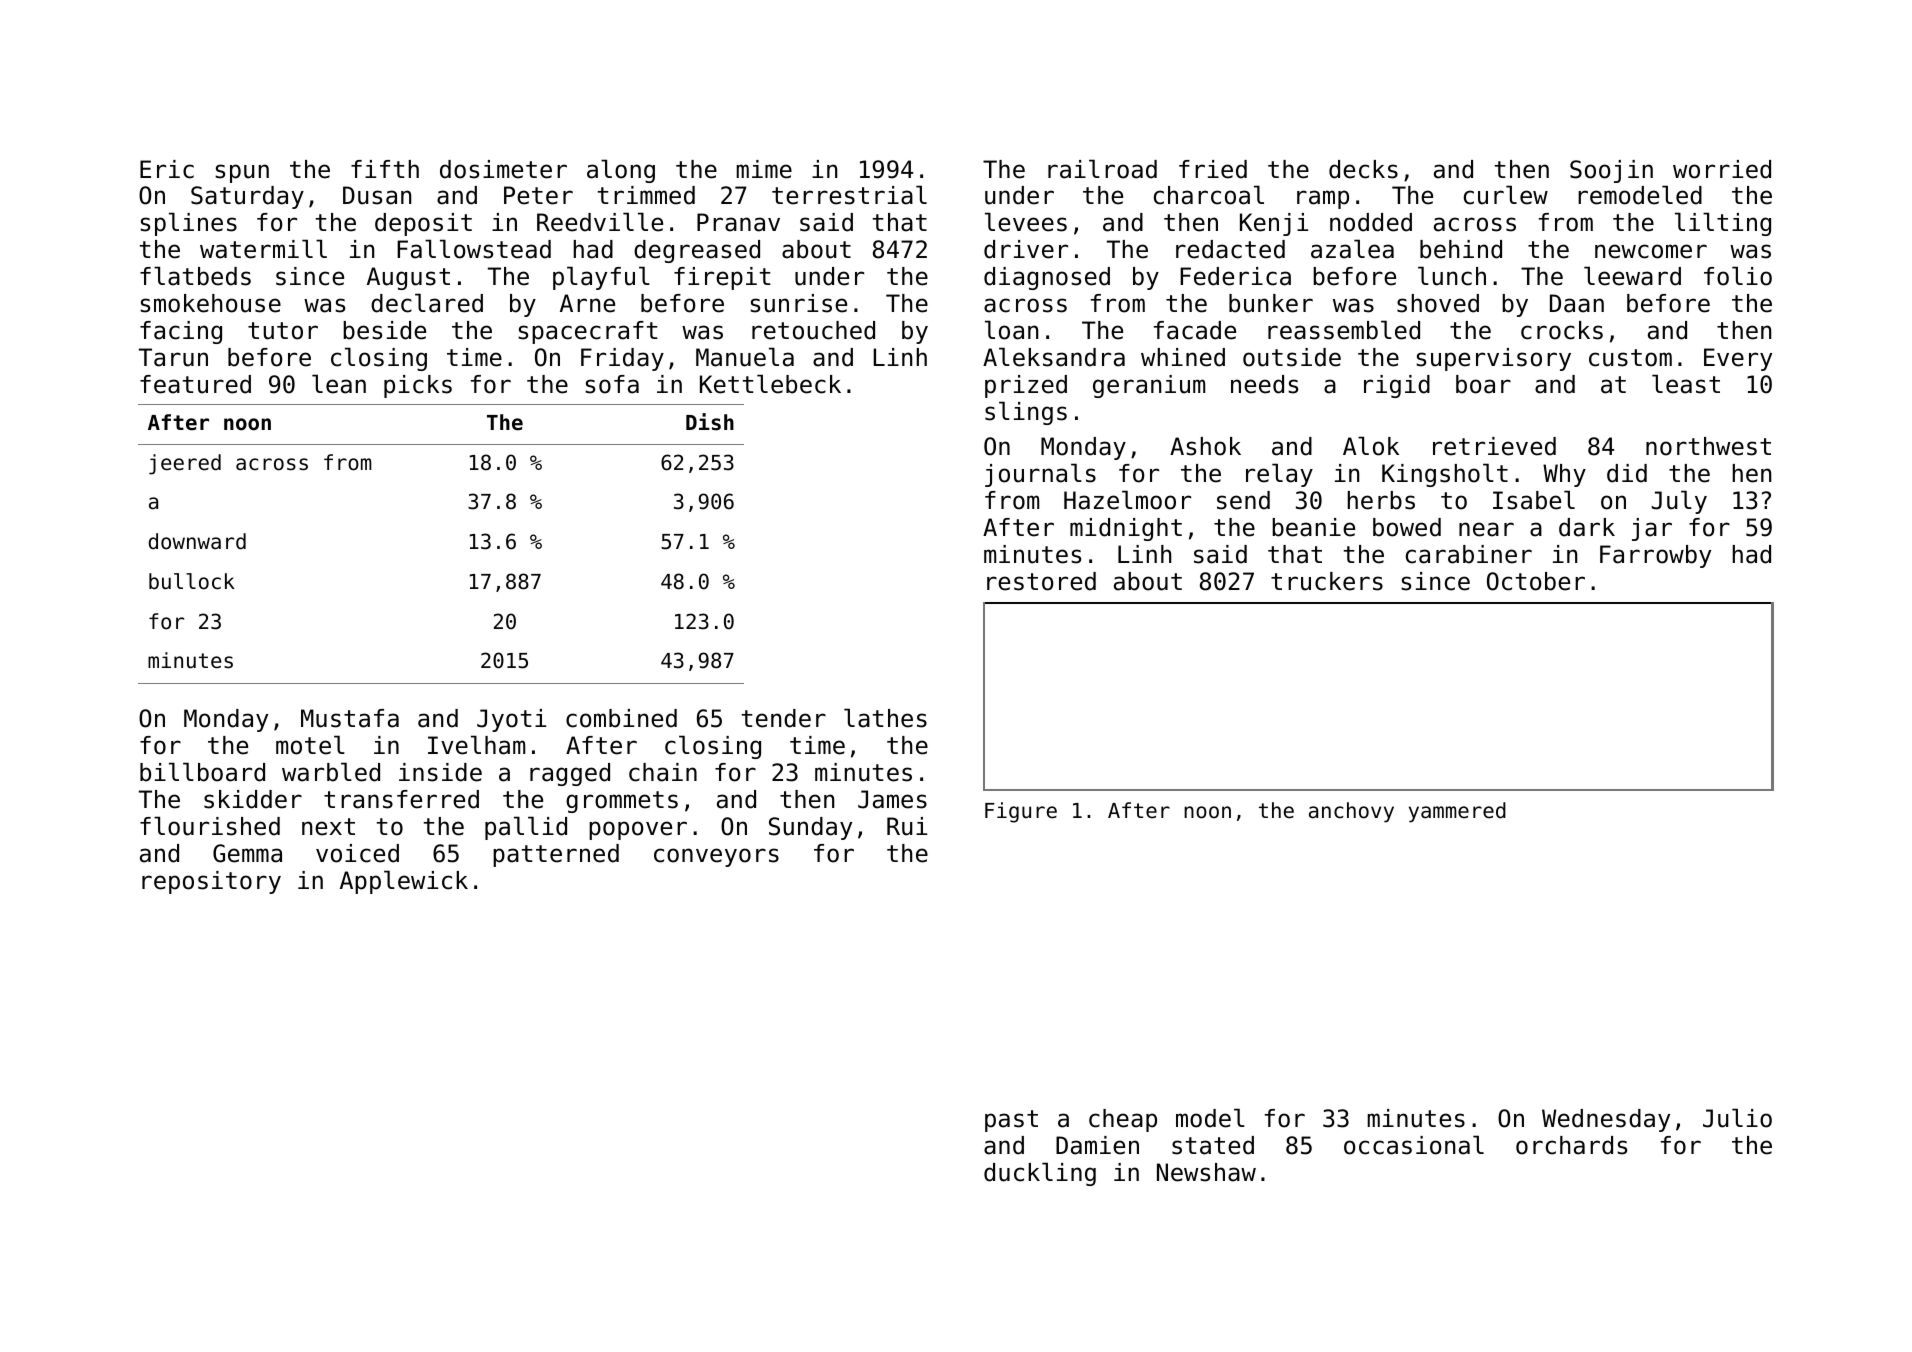 The height and width of the screenshot is (1352, 1912). What do you see at coordinates (350, 718) in the screenshot?
I see `Mustafa` at bounding box center [350, 718].
